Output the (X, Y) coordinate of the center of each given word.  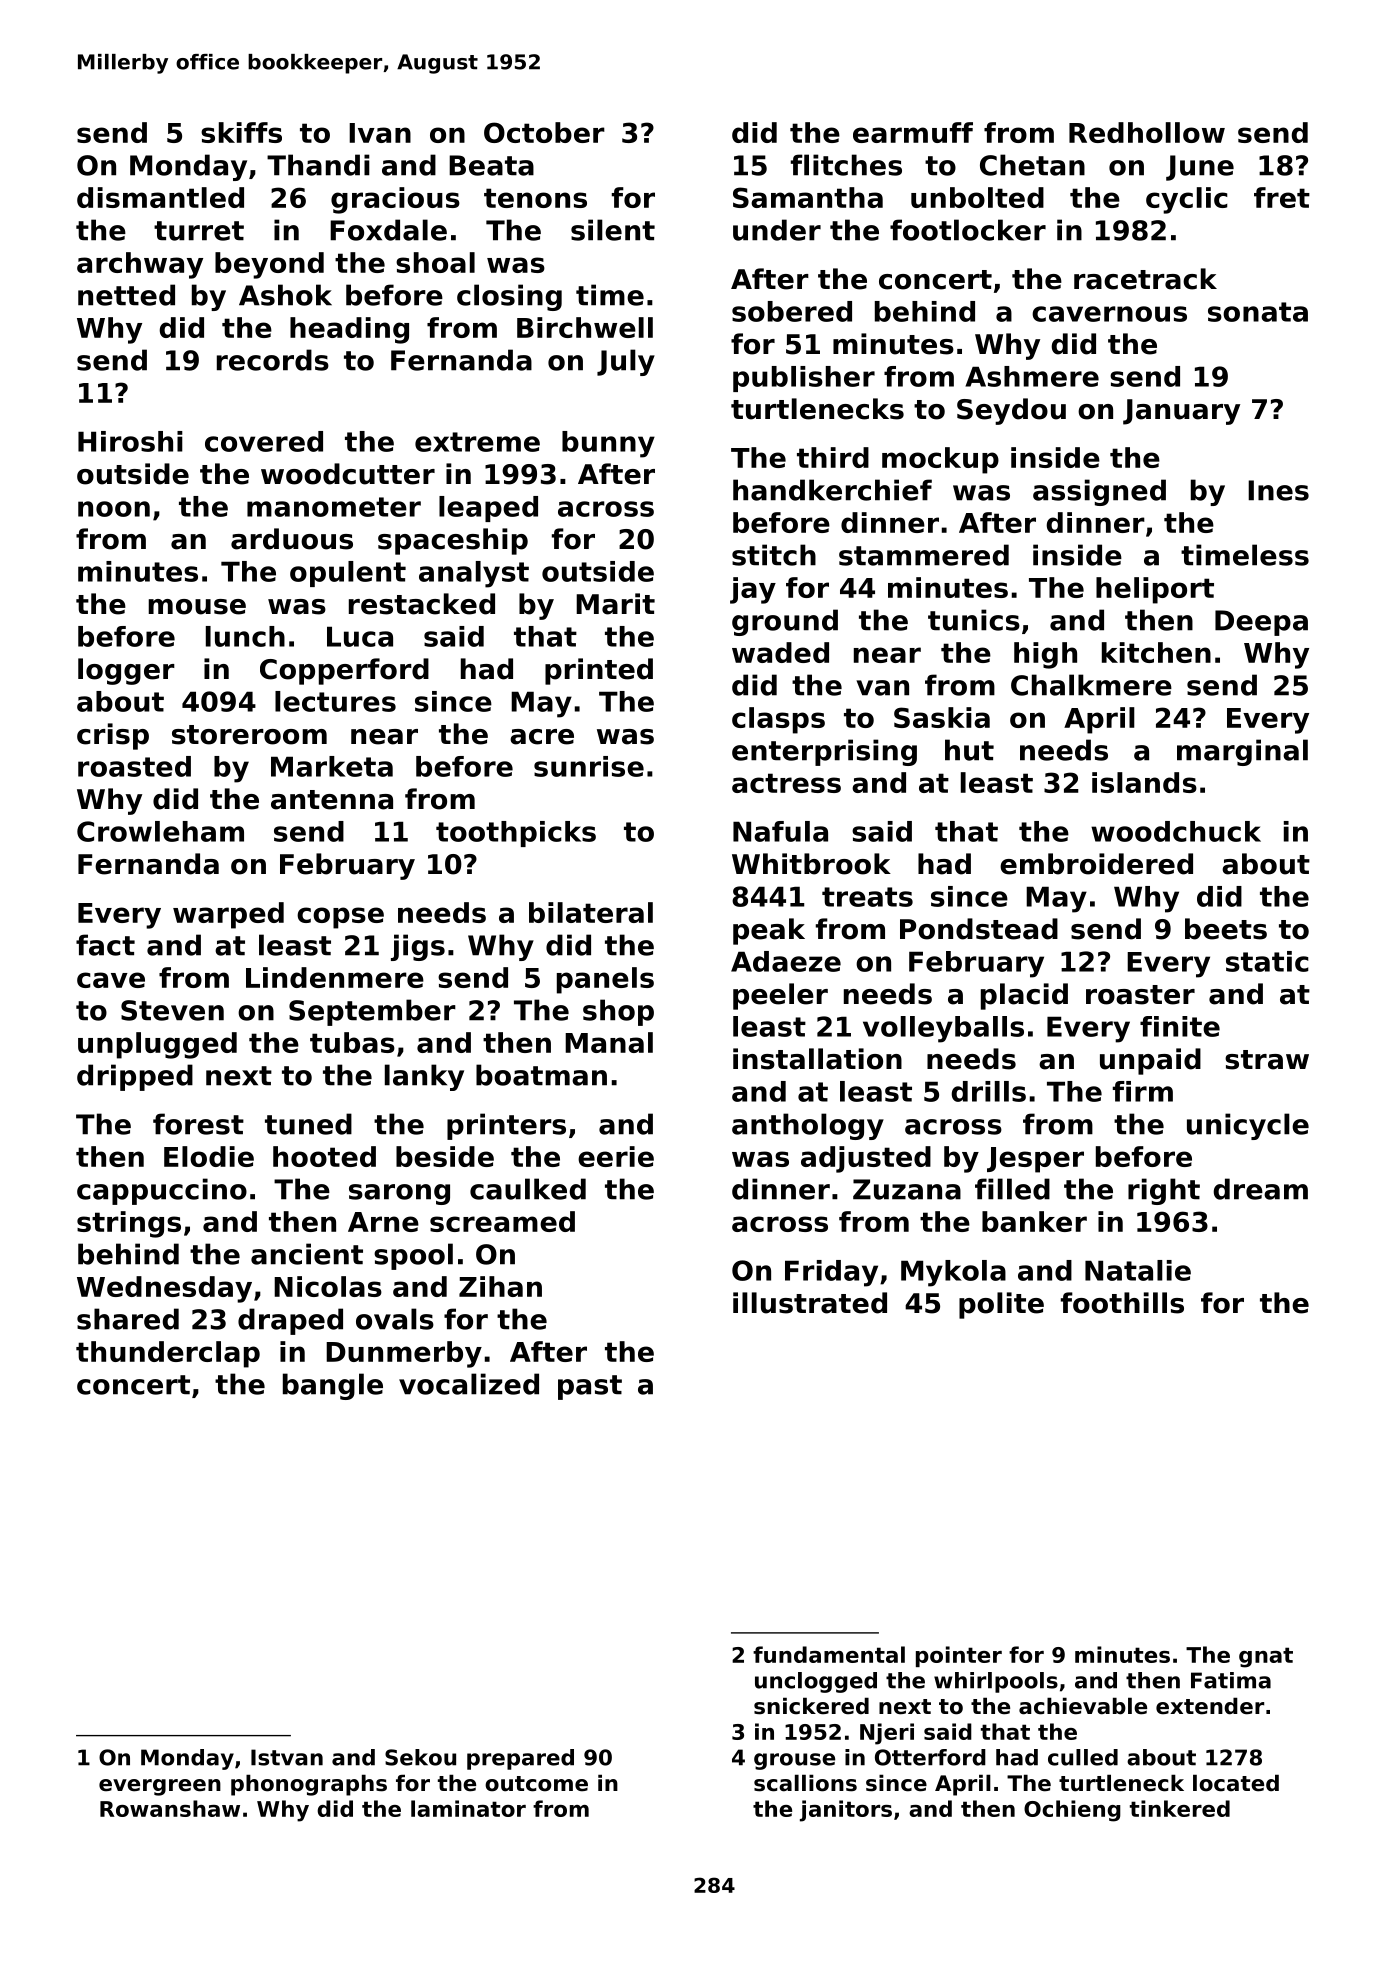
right (1164, 1191)
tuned (308, 1124)
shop (618, 1012)
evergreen (160, 1787)
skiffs (241, 132)
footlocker (968, 230)
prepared (520, 1759)
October (544, 132)
